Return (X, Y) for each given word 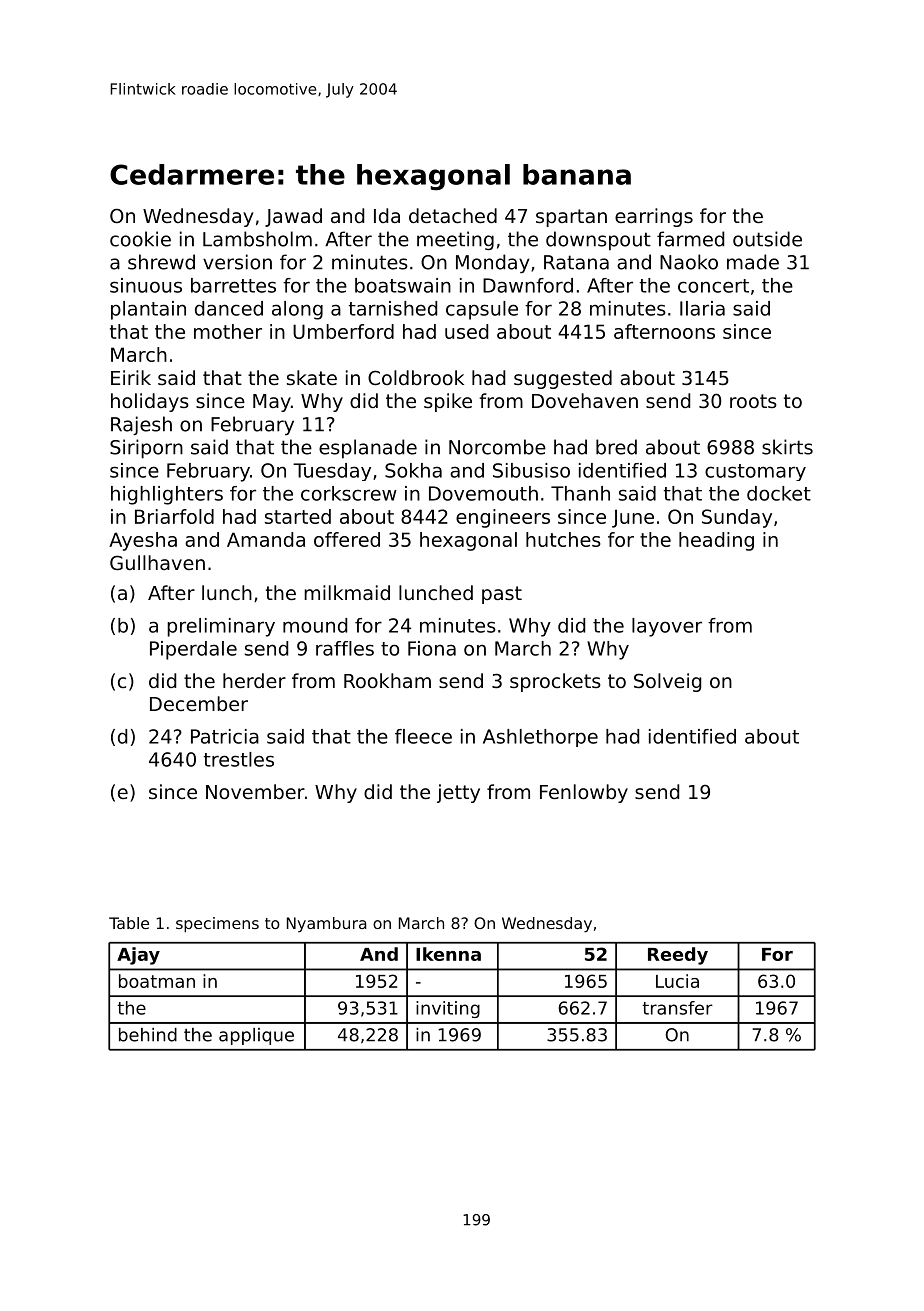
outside (767, 239)
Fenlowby (584, 793)
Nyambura (327, 925)
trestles (239, 759)
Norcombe (497, 447)
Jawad (293, 217)
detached (453, 215)
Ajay (138, 956)
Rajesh (141, 425)
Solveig (667, 682)
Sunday (737, 518)
